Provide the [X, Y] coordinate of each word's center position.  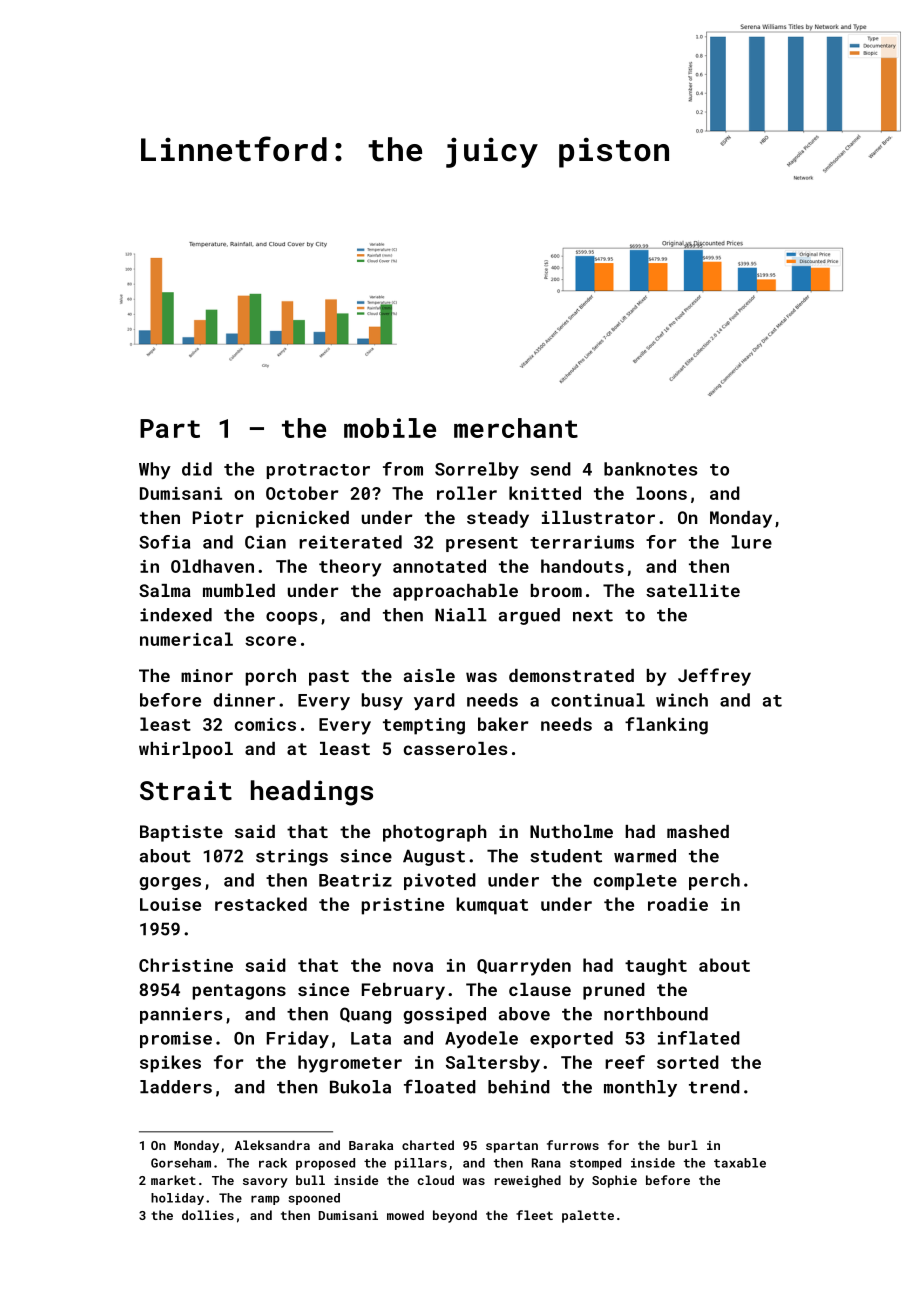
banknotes [650, 469]
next [593, 615]
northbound [656, 1014]
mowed [405, 1215]
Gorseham [181, 1163]
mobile [390, 428]
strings [292, 857]
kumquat [492, 906]
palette [588, 1216]
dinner [244, 700]
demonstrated [571, 675]
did [197, 469]
